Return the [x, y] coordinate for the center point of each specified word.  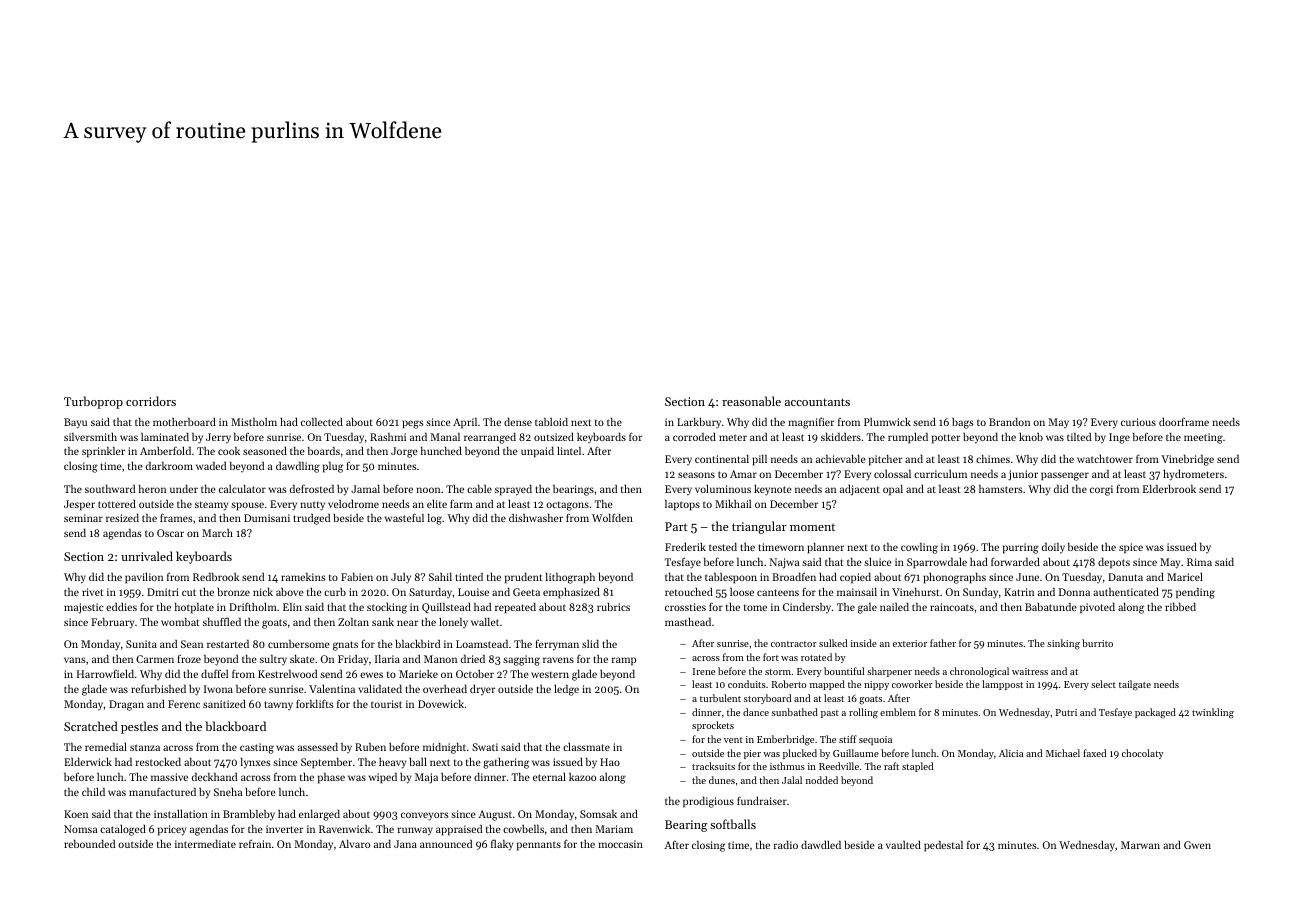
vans [75, 660]
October [475, 674]
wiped [383, 778]
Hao [610, 762]
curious [1138, 422]
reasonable [751, 401]
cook [229, 451]
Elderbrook [1169, 489]
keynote [773, 490]
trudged [311, 519]
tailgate [1135, 685]
